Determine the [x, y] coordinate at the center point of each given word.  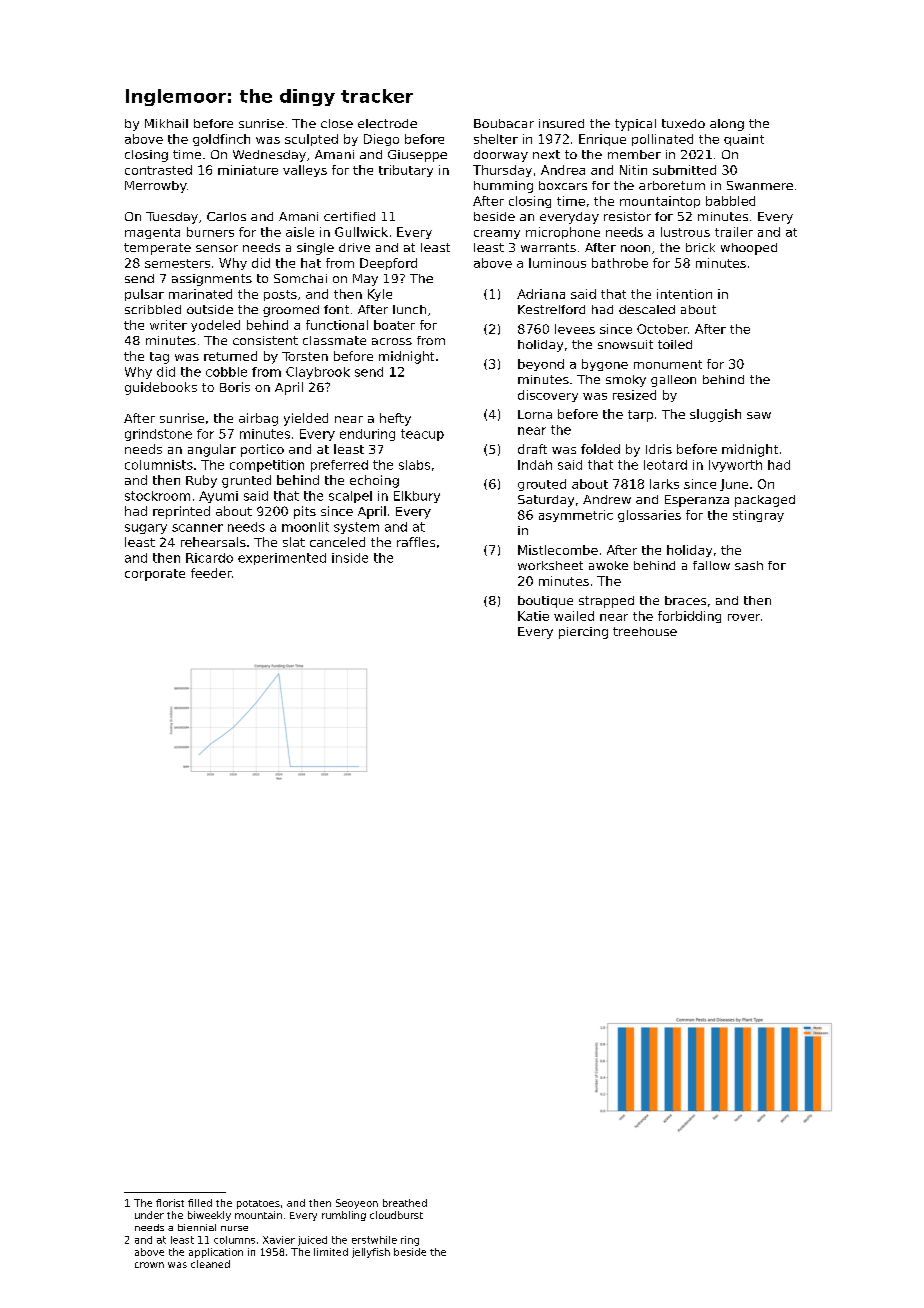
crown [149, 1265]
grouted [542, 485]
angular [212, 450]
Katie [533, 616]
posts [280, 295]
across [392, 341]
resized [634, 395]
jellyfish [371, 1253]
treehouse [645, 631]
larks [664, 484]
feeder [211, 573]
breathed [405, 1203]
